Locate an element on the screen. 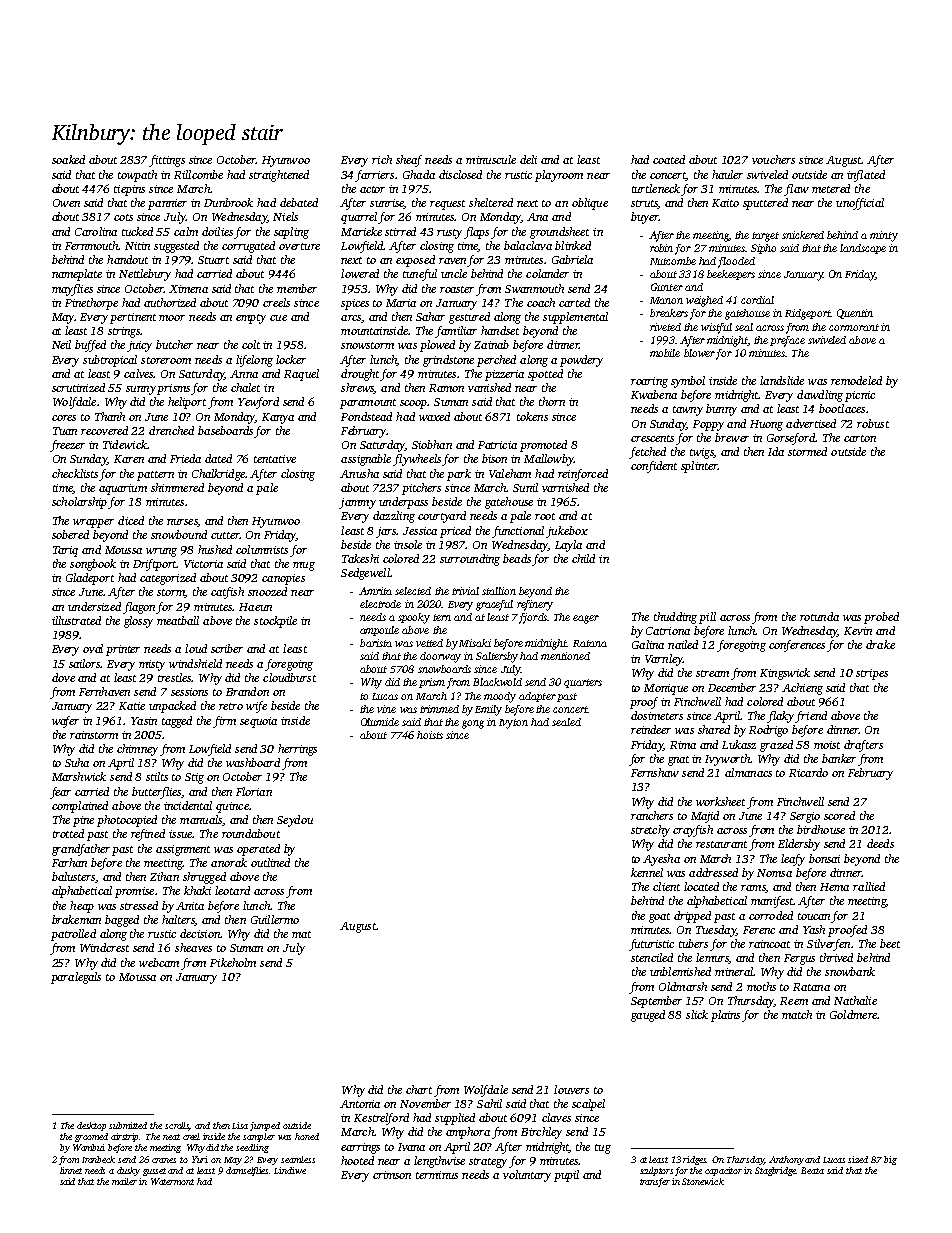 The height and width of the screenshot is (1233, 952). empty is located at coordinates (251, 319).
